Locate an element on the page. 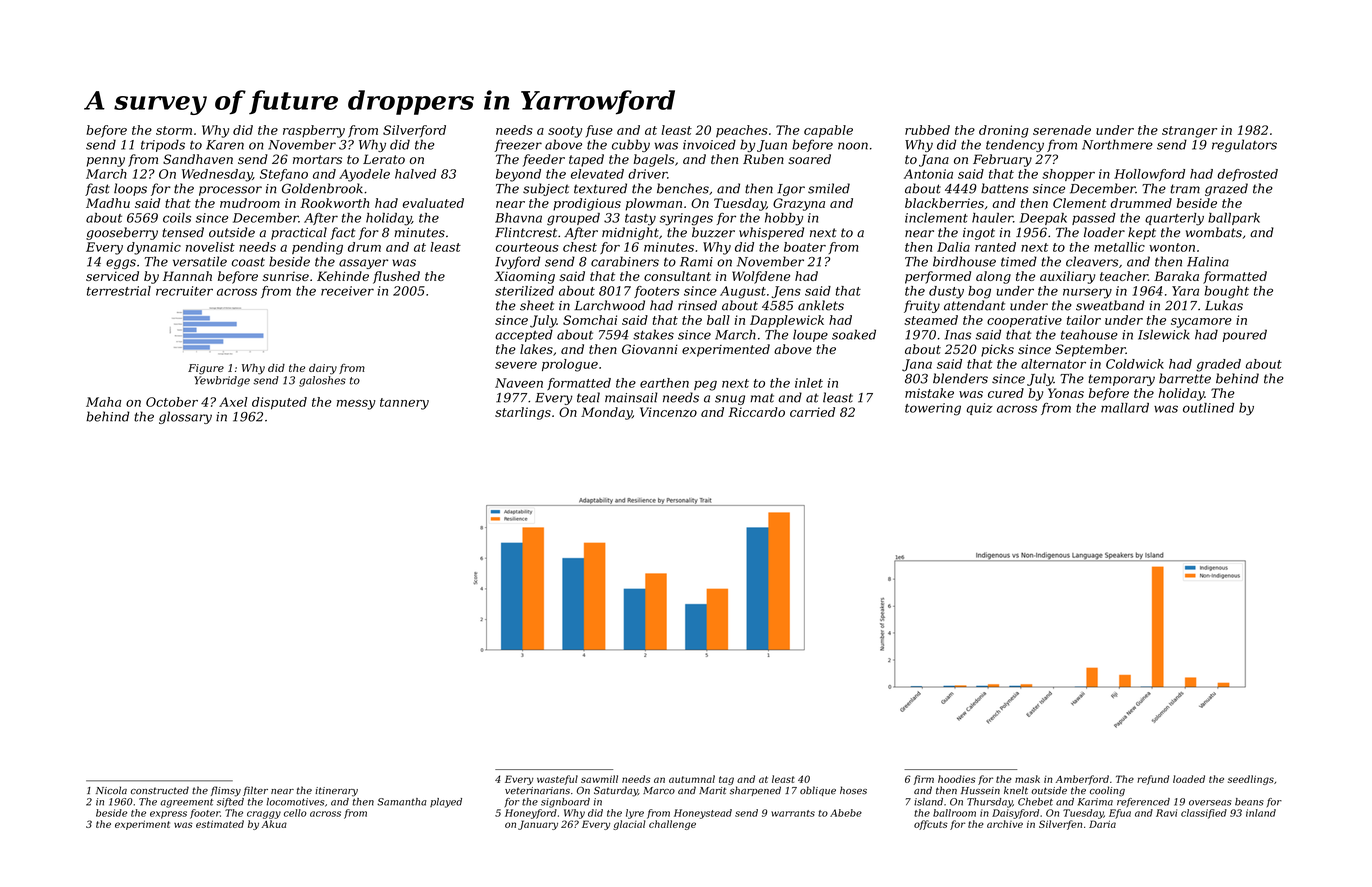  starlings is located at coordinates (523, 413).
